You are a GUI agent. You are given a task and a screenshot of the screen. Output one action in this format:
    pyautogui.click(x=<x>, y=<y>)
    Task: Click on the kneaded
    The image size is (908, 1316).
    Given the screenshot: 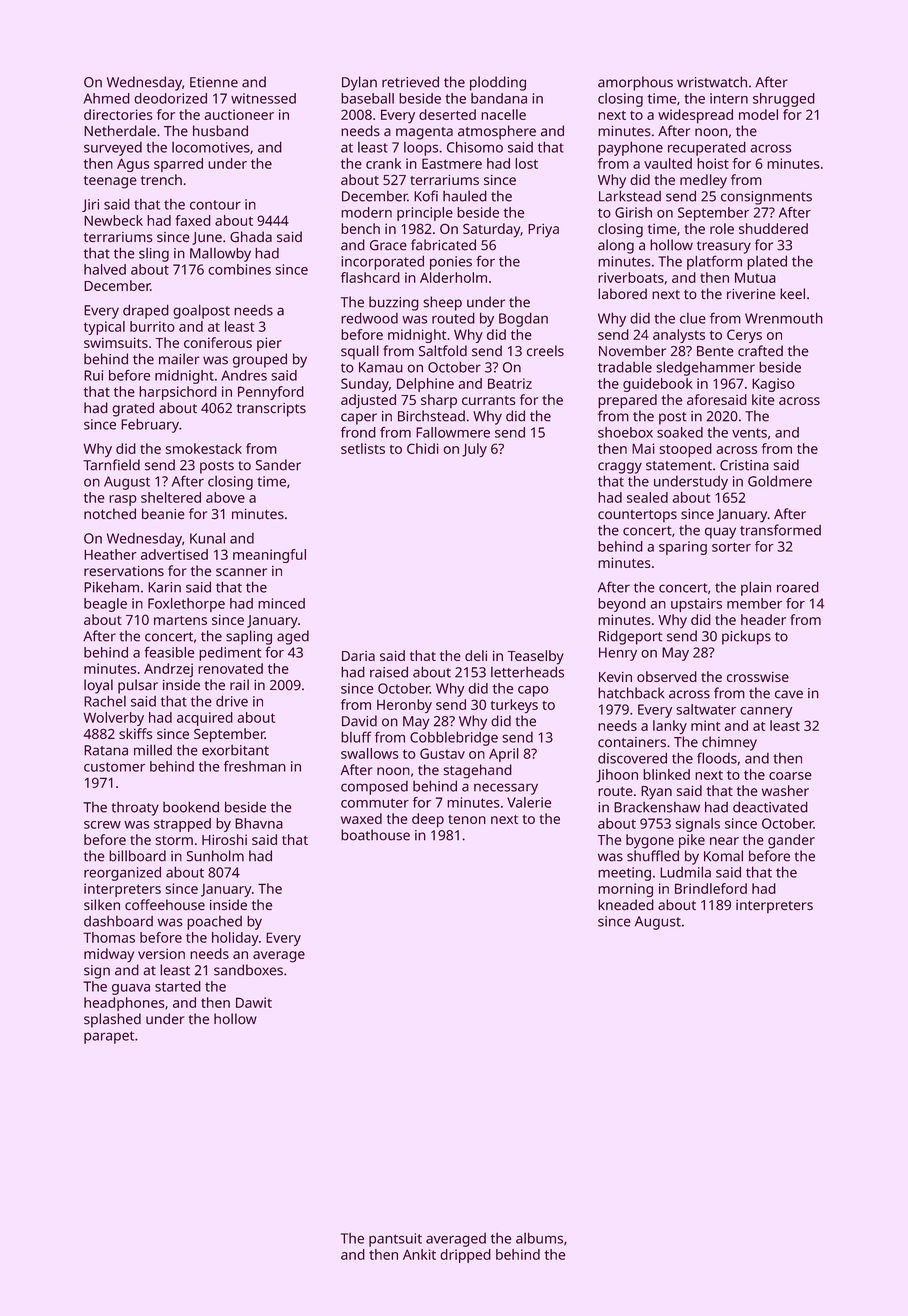 What is the action you would take?
    pyautogui.click(x=626, y=904)
